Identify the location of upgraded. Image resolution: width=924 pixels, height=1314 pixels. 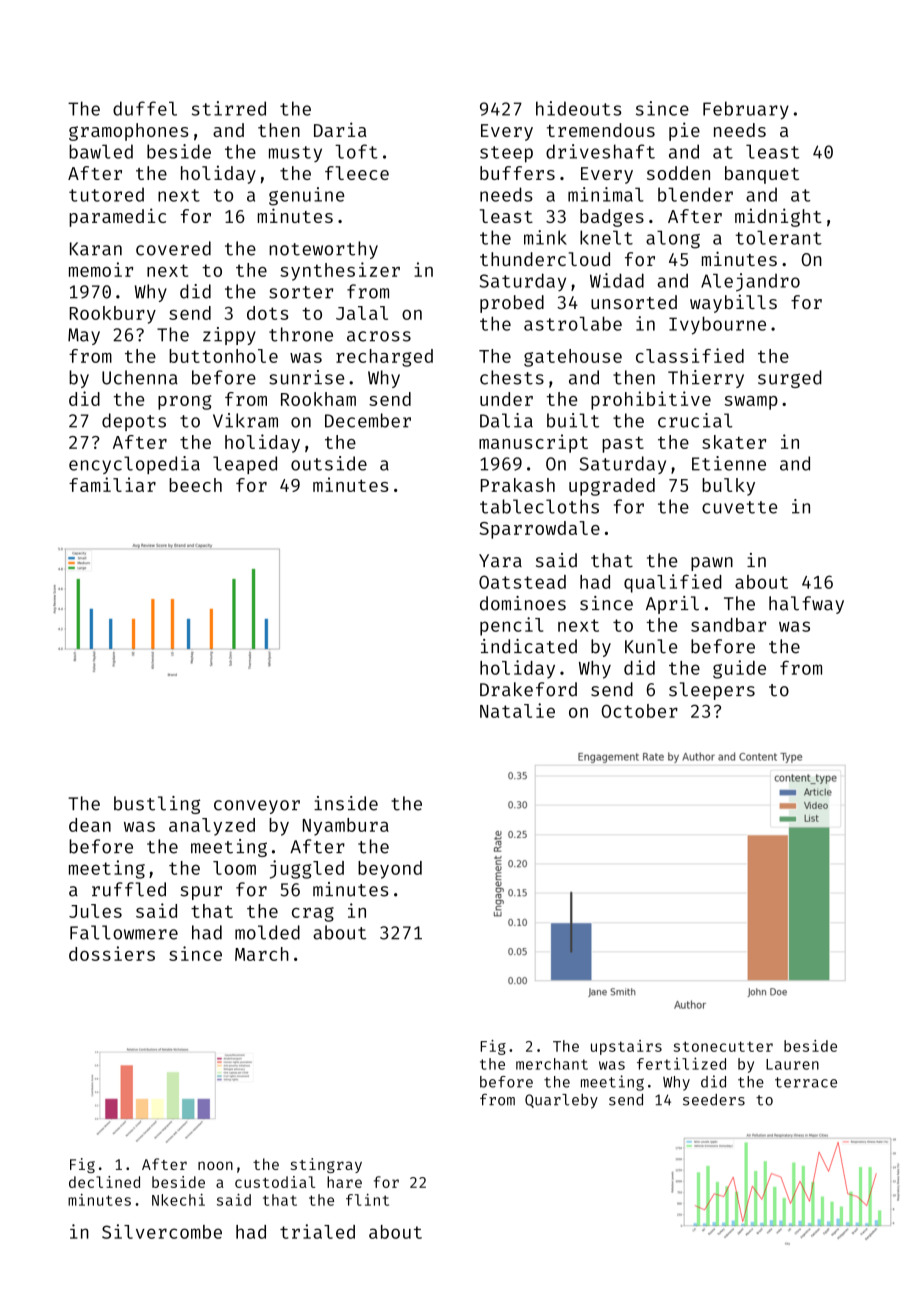
(612, 487).
